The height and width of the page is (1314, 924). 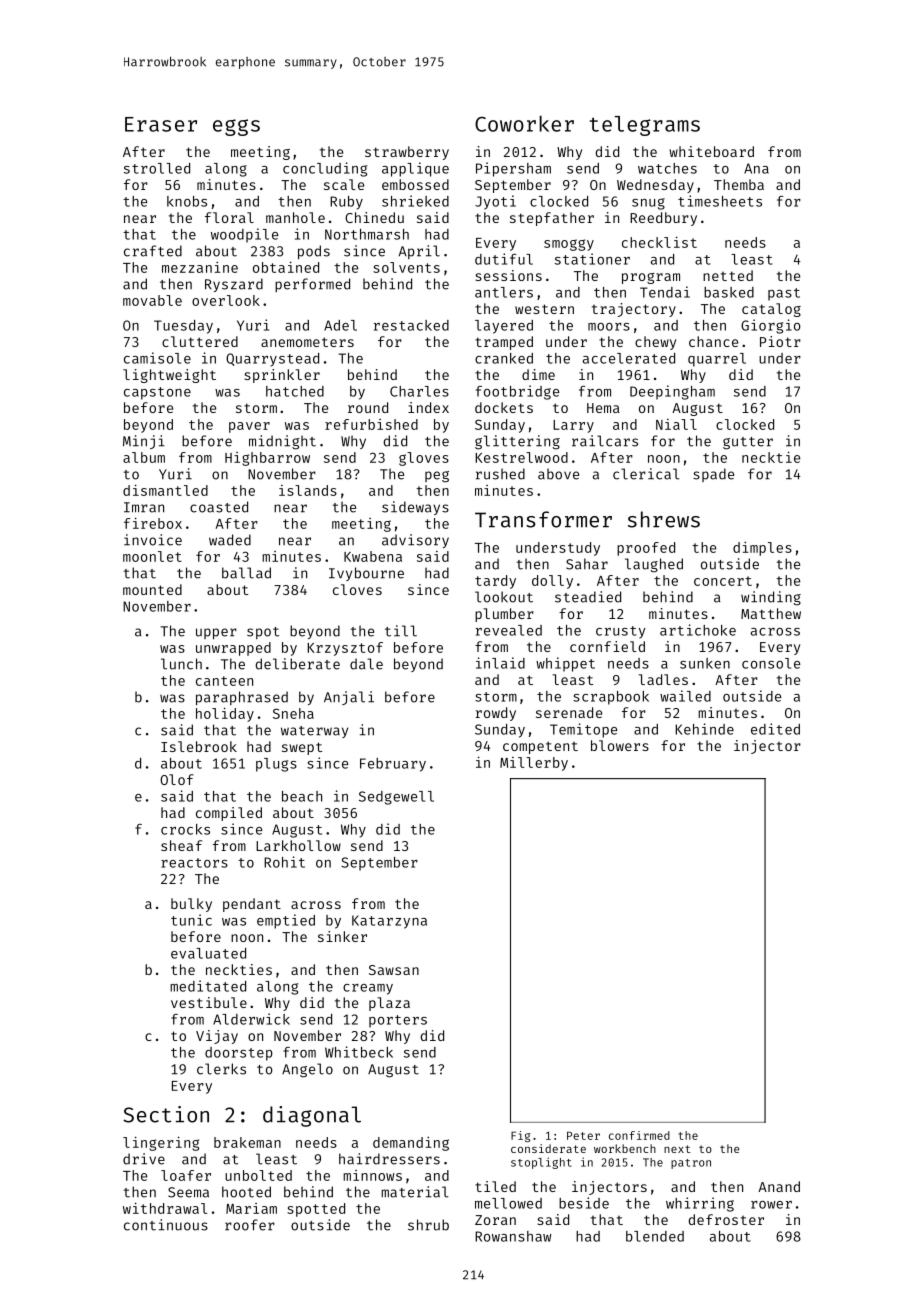 I want to click on patron, so click(x=691, y=1164).
